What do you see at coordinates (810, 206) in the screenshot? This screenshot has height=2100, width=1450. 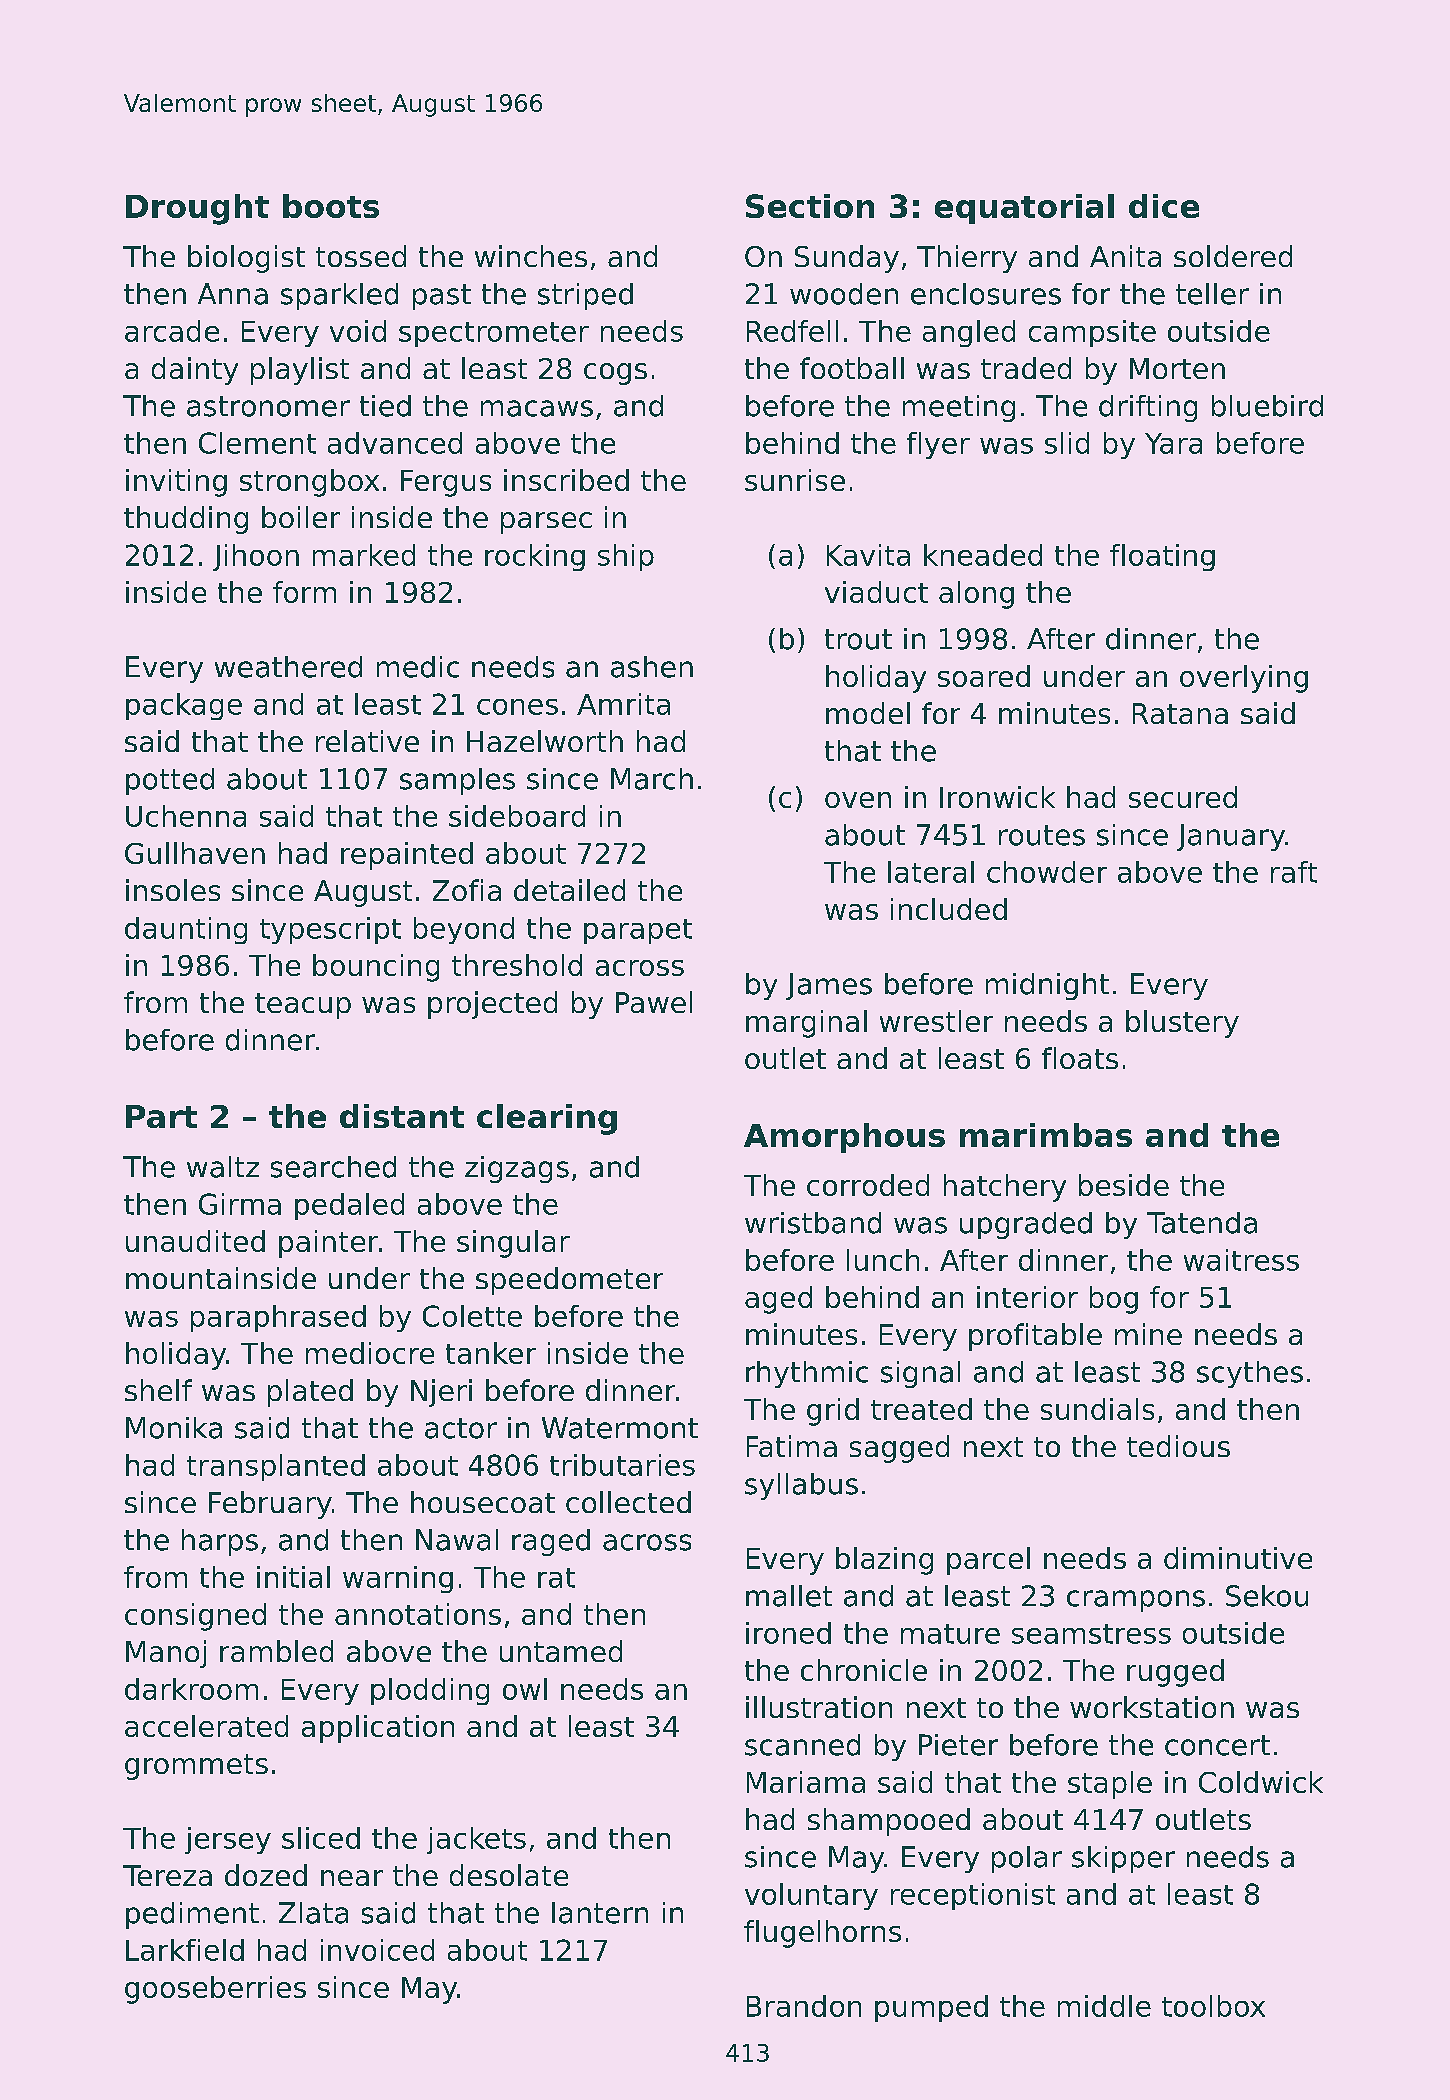 I see `Section` at bounding box center [810, 206].
